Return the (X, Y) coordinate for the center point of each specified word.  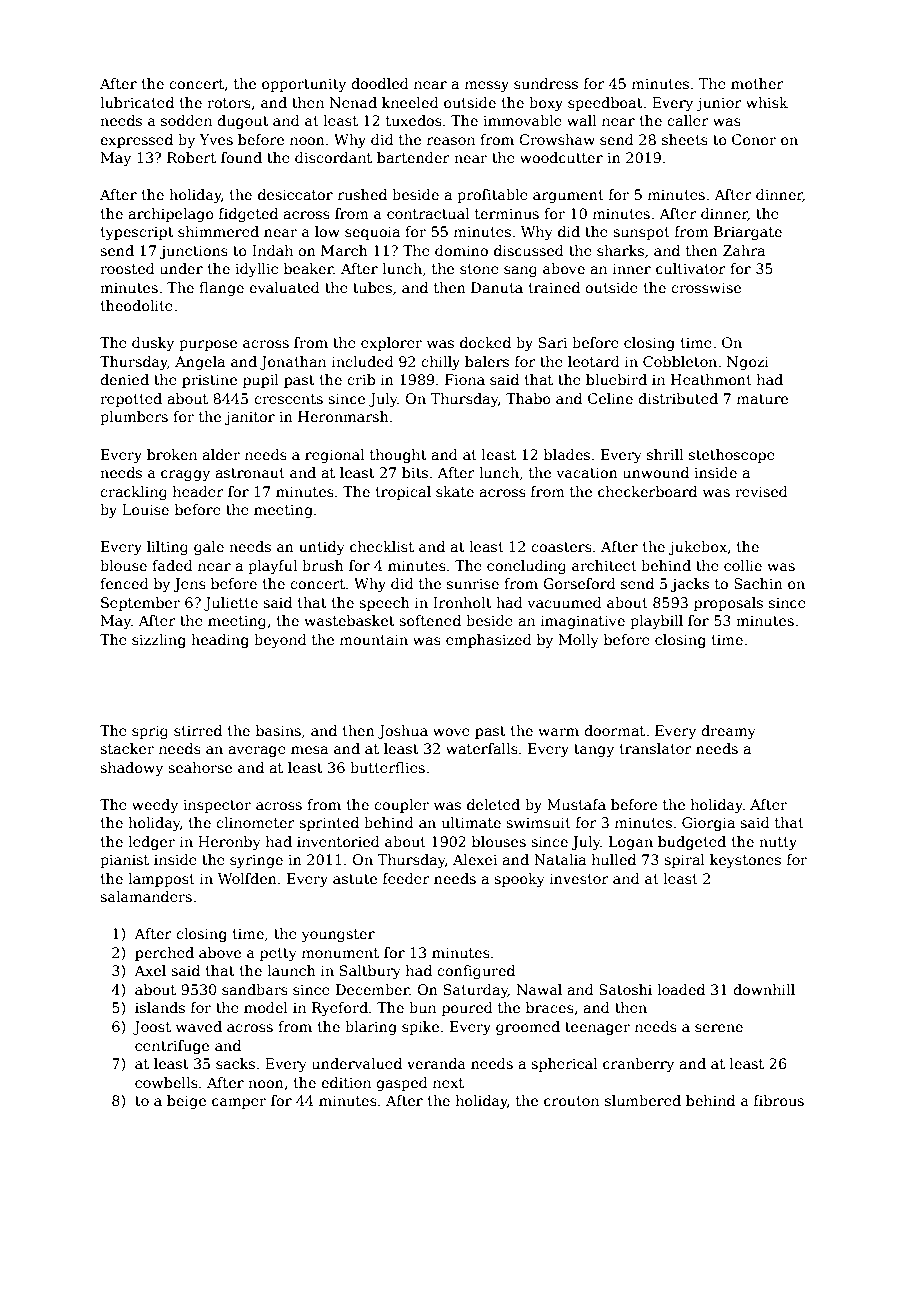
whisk (767, 102)
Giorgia (708, 824)
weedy (155, 806)
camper (239, 1103)
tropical (403, 493)
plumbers (134, 418)
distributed (678, 398)
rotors (229, 103)
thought (398, 456)
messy (487, 86)
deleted (493, 804)
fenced (124, 583)
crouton (571, 1101)
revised (761, 491)
